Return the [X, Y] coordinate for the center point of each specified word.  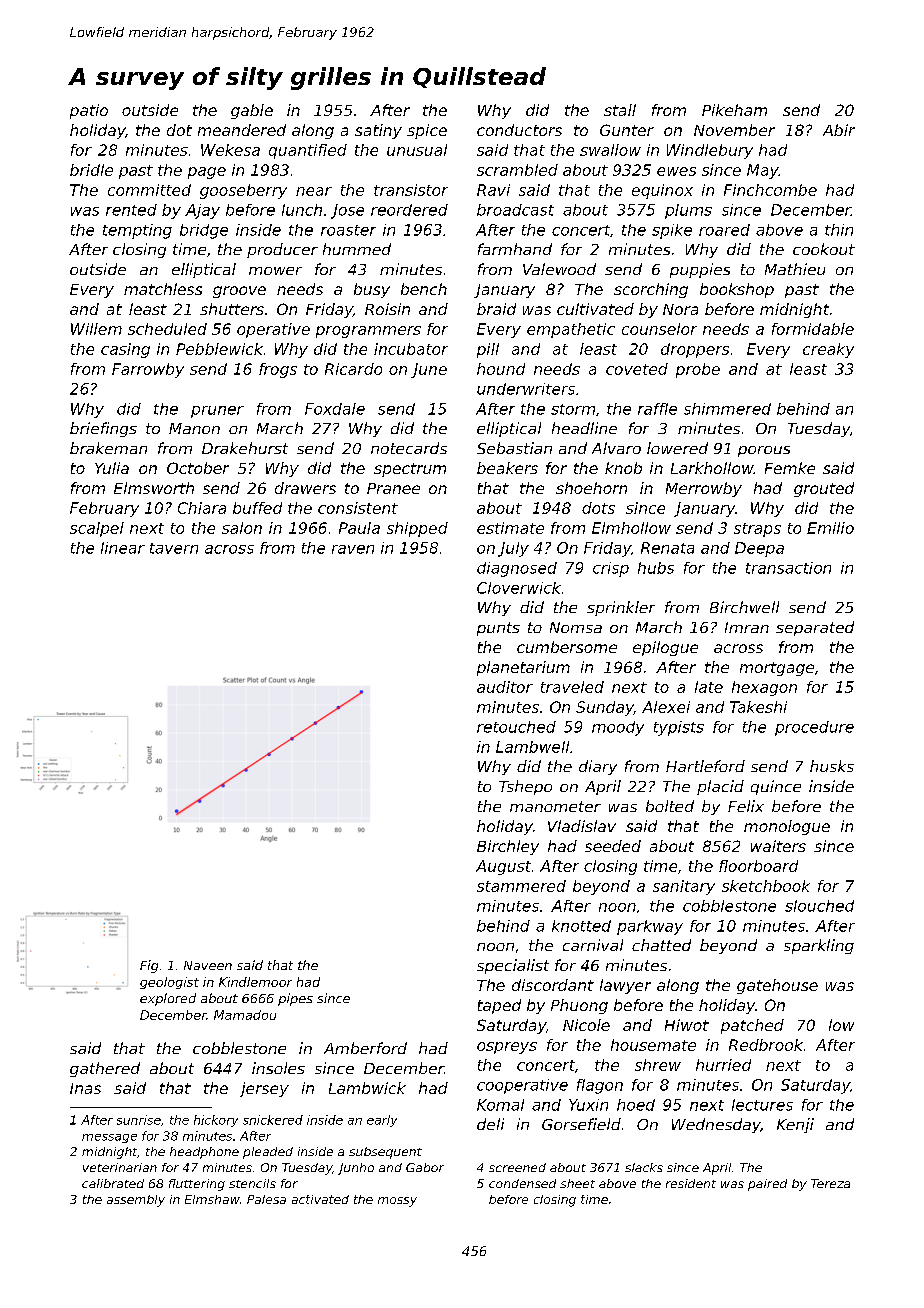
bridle [91, 170]
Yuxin [588, 1105]
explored [168, 999]
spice [427, 131]
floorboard [758, 866]
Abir [839, 130]
